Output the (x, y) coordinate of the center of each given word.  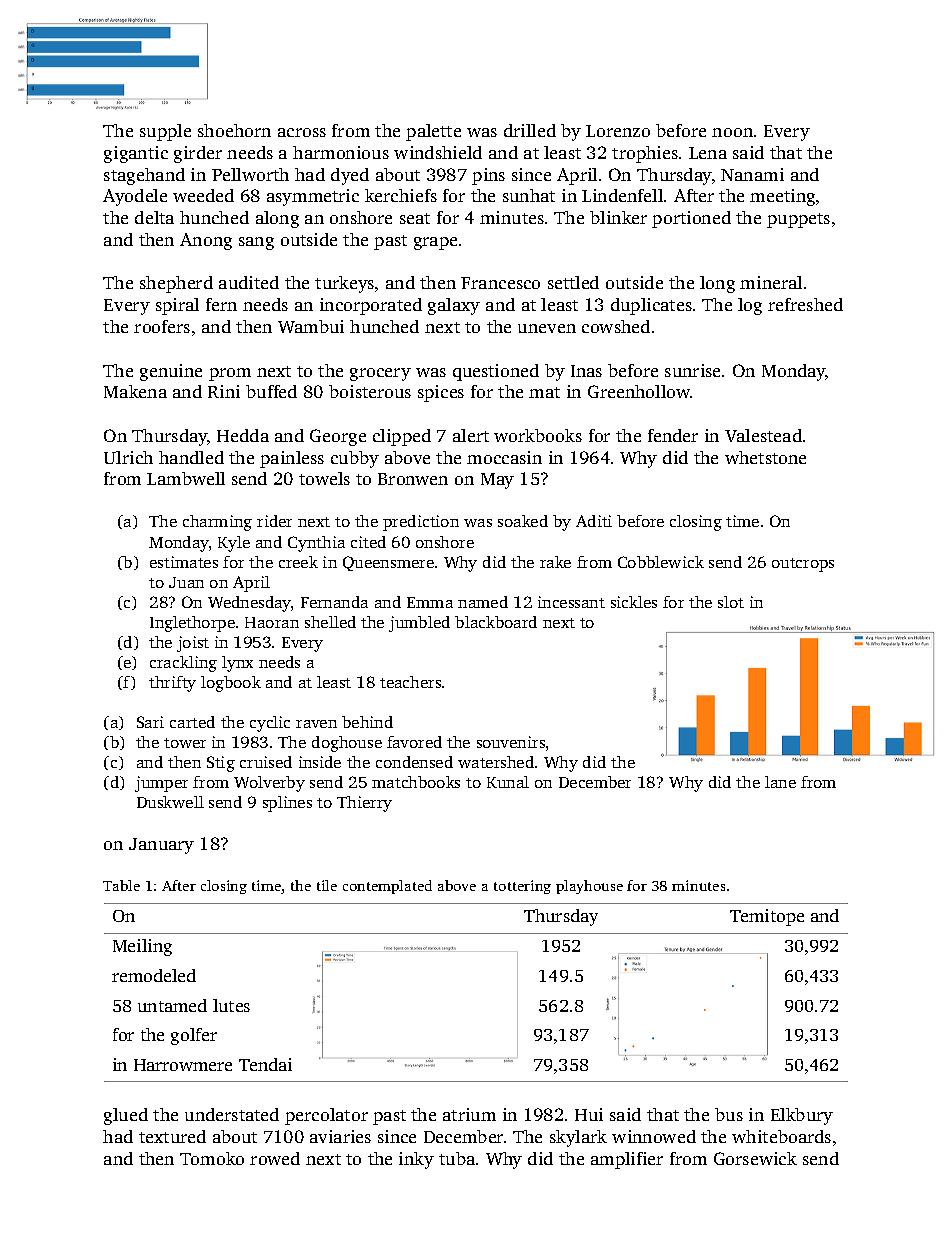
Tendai (265, 1064)
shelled (330, 622)
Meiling (142, 947)
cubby (355, 459)
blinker (618, 217)
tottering (522, 887)
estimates (184, 562)
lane (780, 782)
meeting (782, 197)
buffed (271, 391)
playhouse (589, 887)
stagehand (144, 176)
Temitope (767, 917)
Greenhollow (639, 391)
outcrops (803, 565)
